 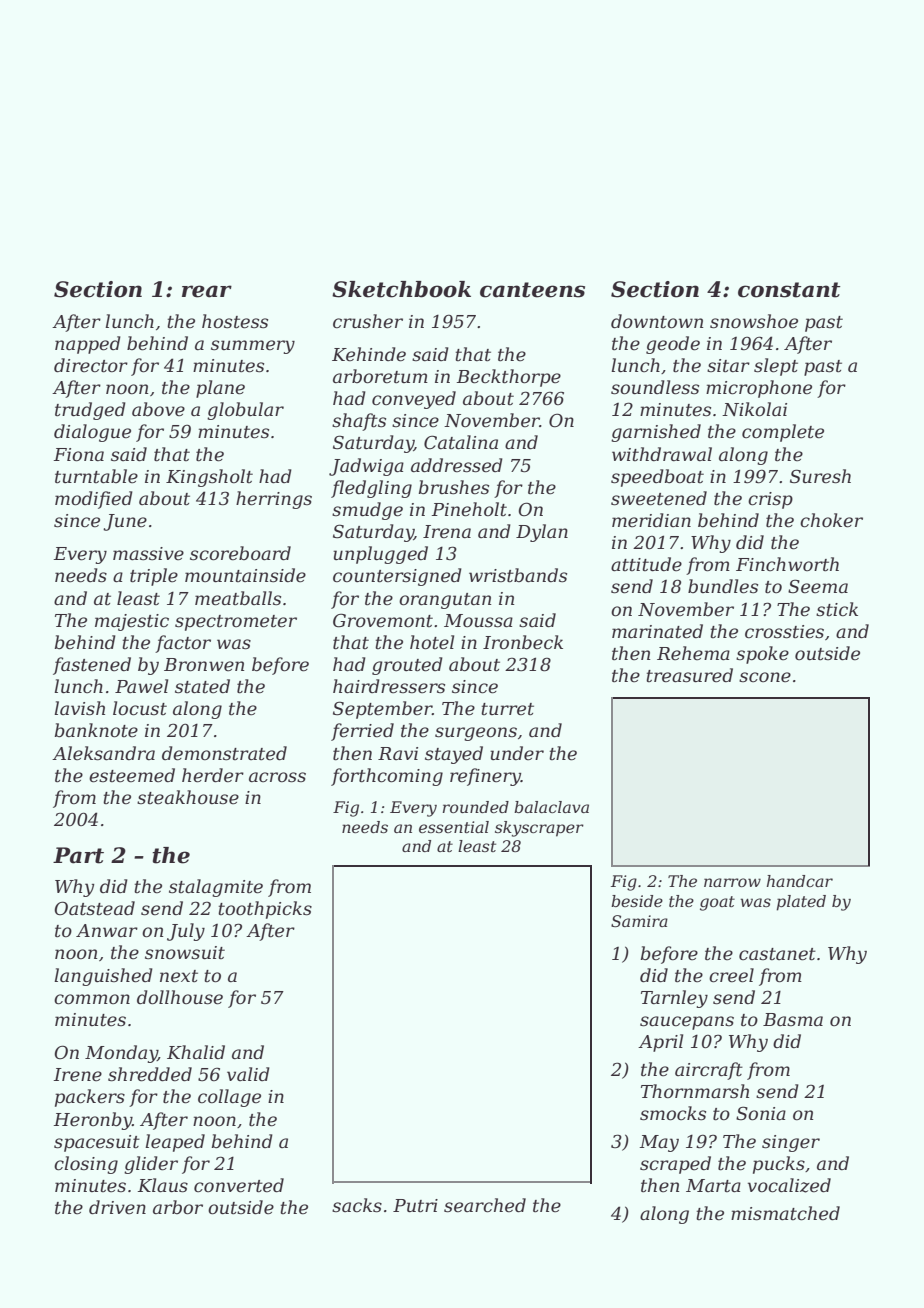 What do you see at coordinates (248, 1074) in the page?
I see `valid` at bounding box center [248, 1074].
